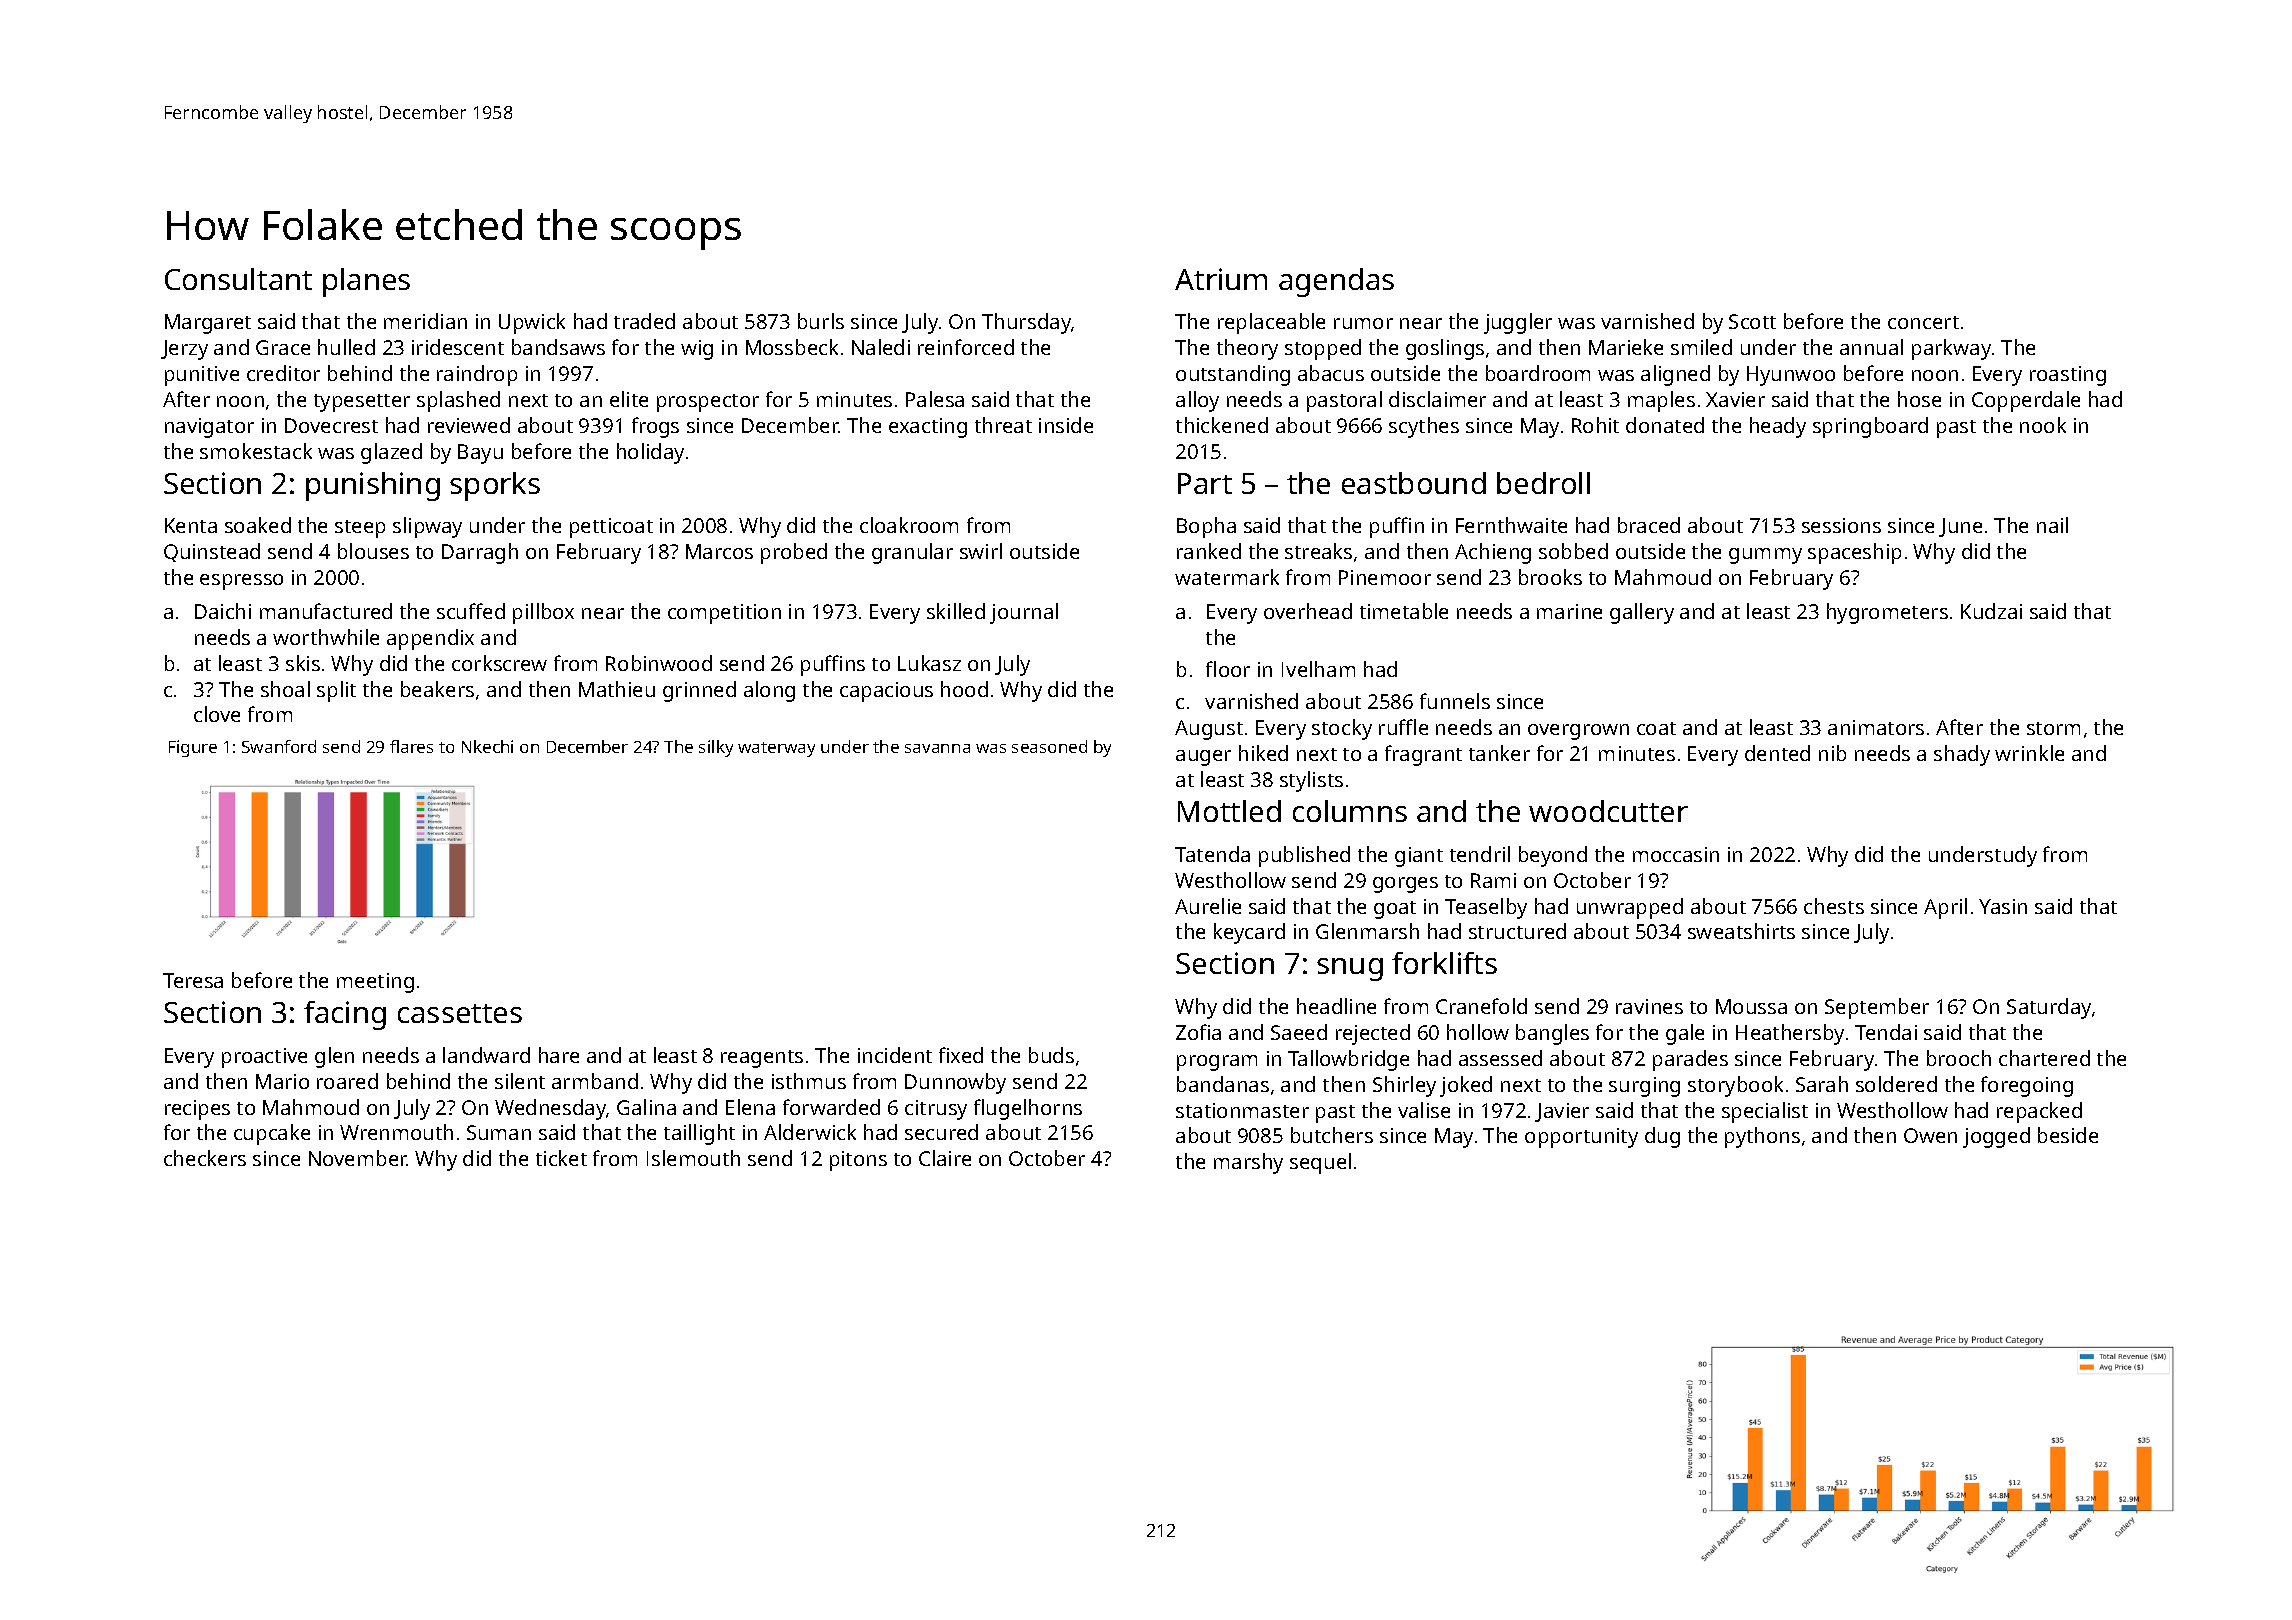 This screenshot has width=2292, height=1620. Describe the element at coordinates (858, 1161) in the screenshot. I see `pitons` at that location.
